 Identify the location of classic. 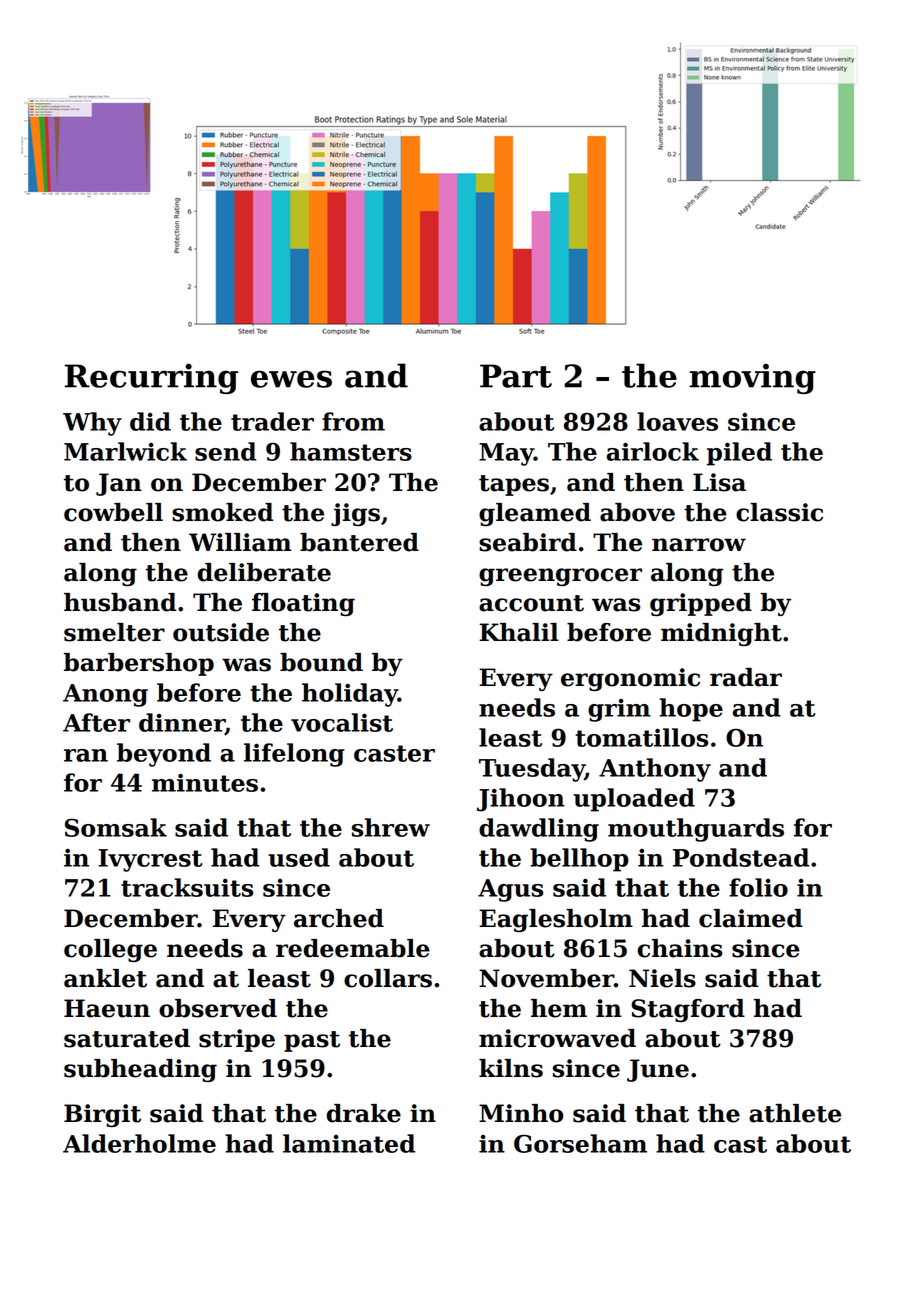
(779, 512).
